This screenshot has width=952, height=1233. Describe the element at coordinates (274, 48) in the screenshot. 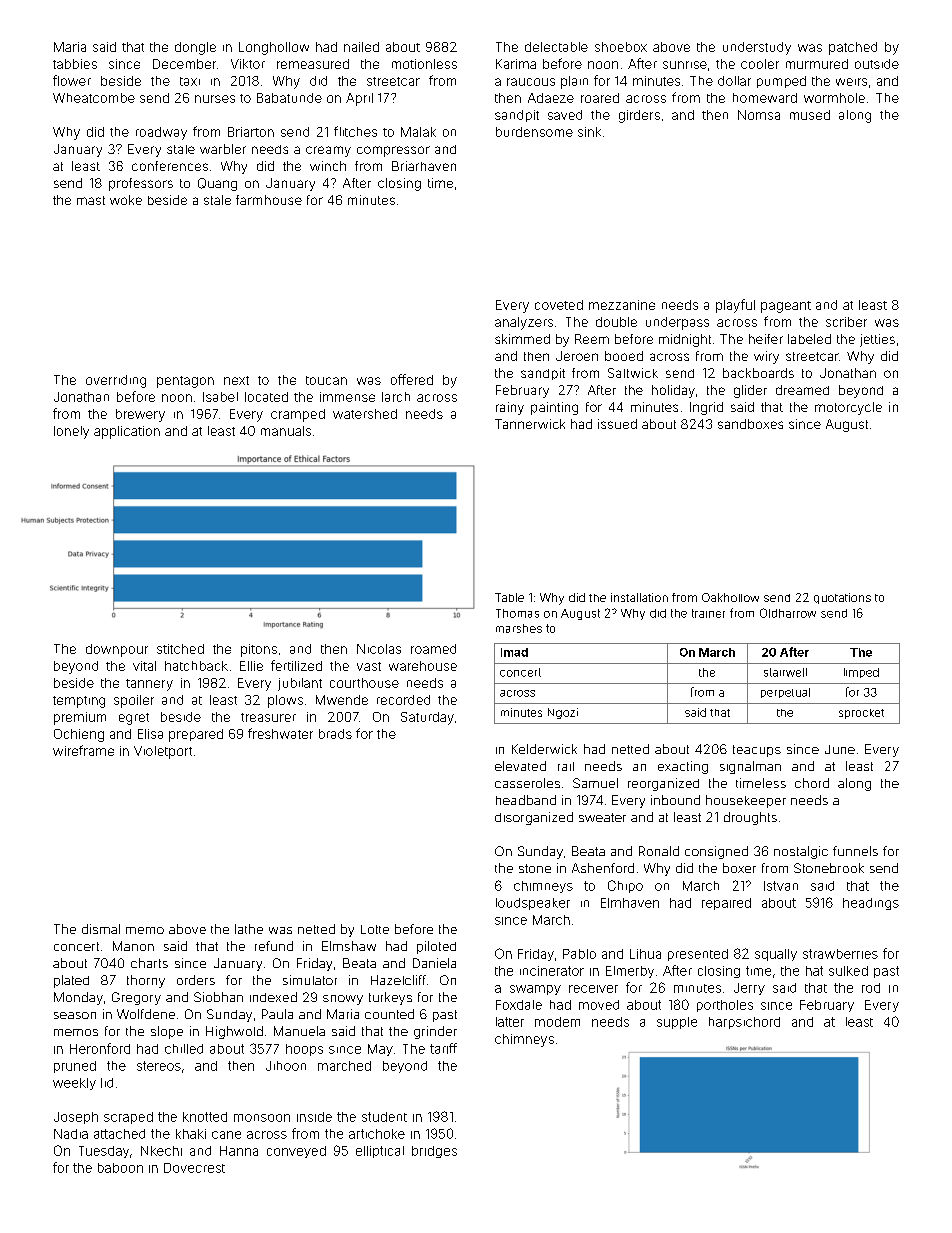

I see `Longhollow` at that location.
